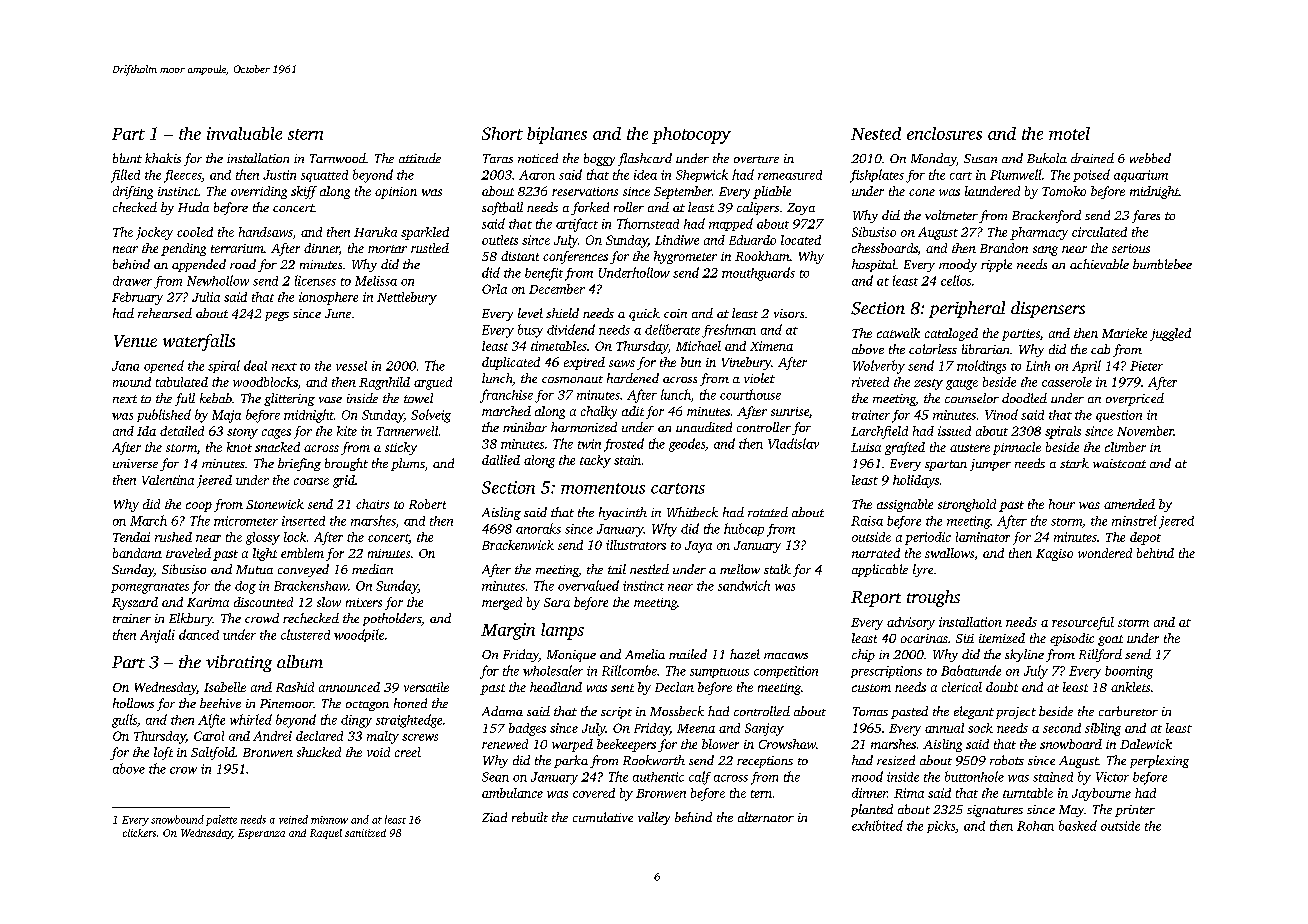 Image resolution: width=1308 pixels, height=924 pixels. What do you see at coordinates (746, 363) in the document?
I see `Vinebury` at bounding box center [746, 363].
